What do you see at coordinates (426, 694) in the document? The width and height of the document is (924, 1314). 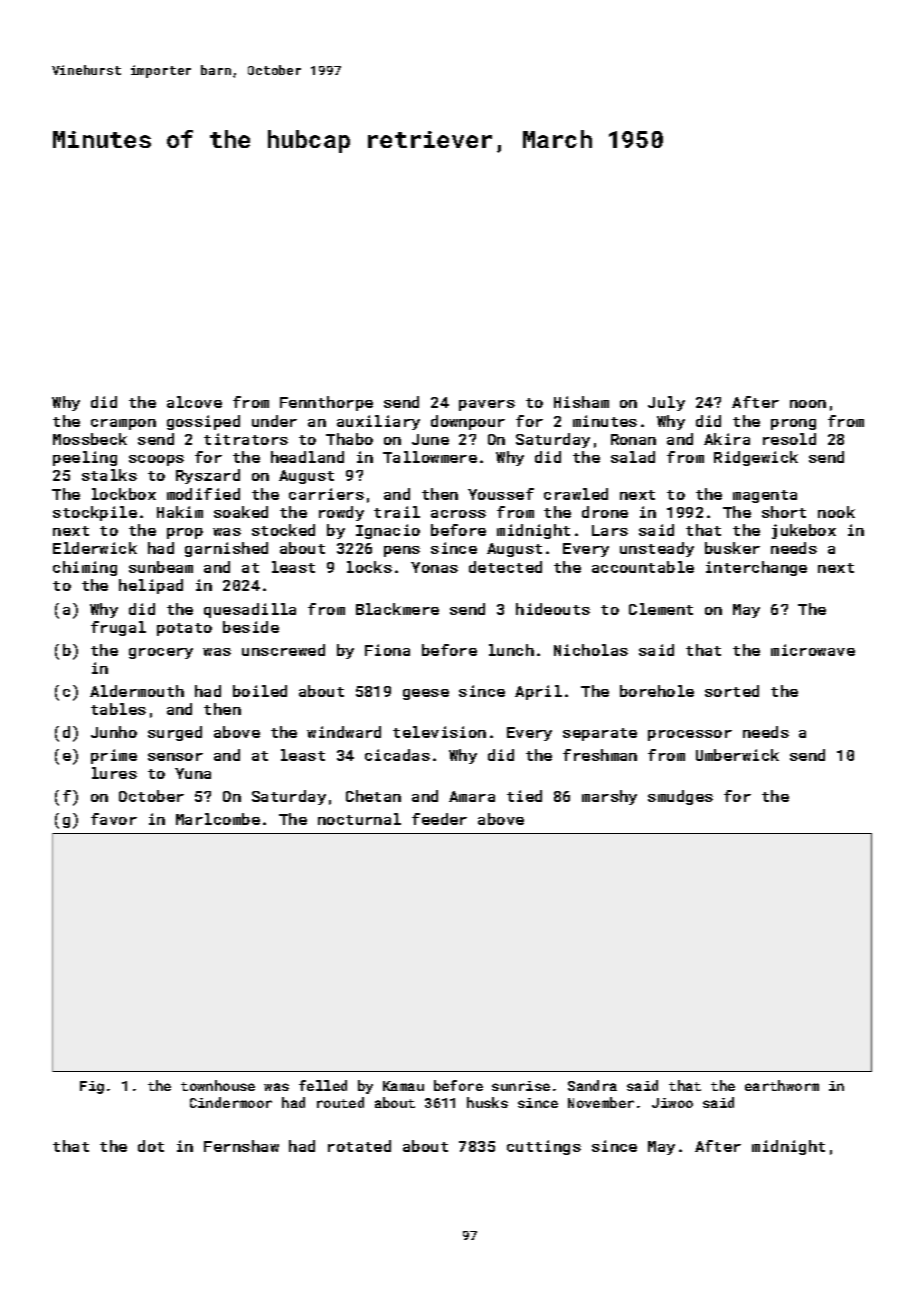 I see `geese` at bounding box center [426, 694].
